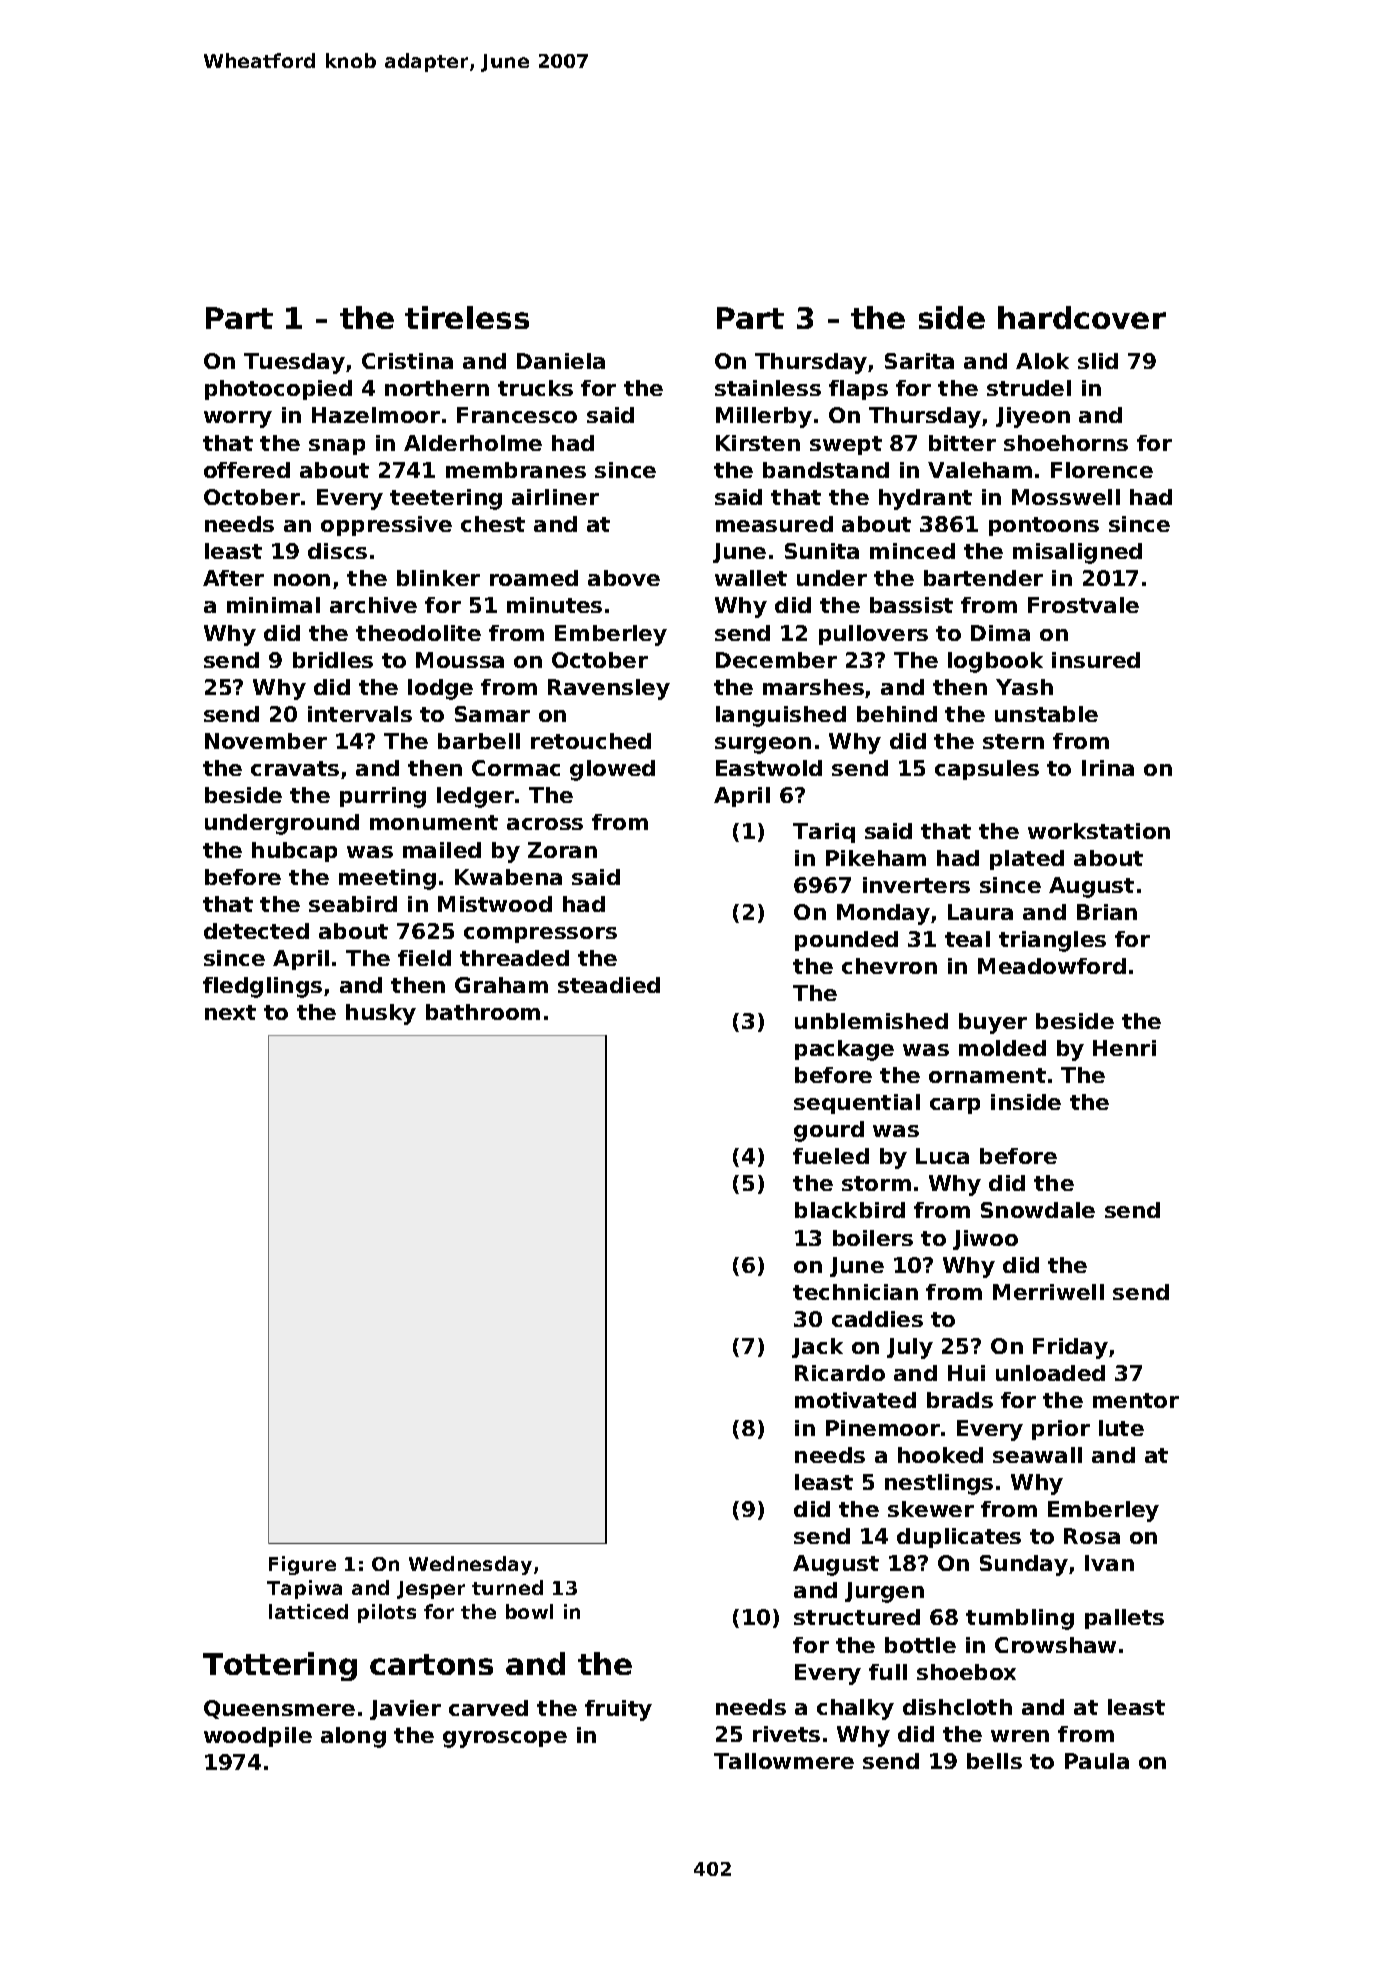 This screenshot has width=1386, height=1969. I want to click on woodpile, so click(258, 1737).
